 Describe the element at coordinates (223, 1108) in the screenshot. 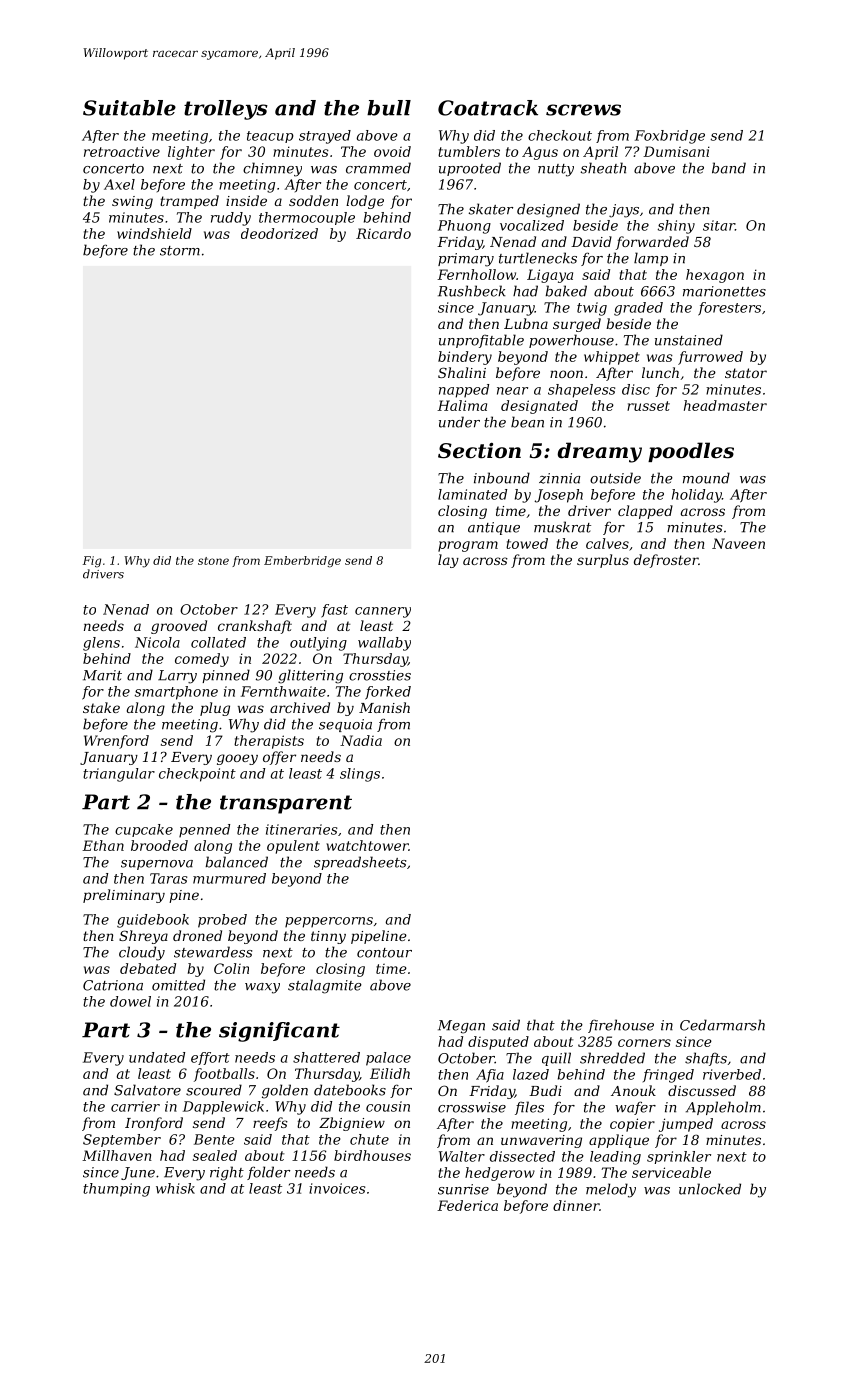

I see `Dapplewick` at that location.
